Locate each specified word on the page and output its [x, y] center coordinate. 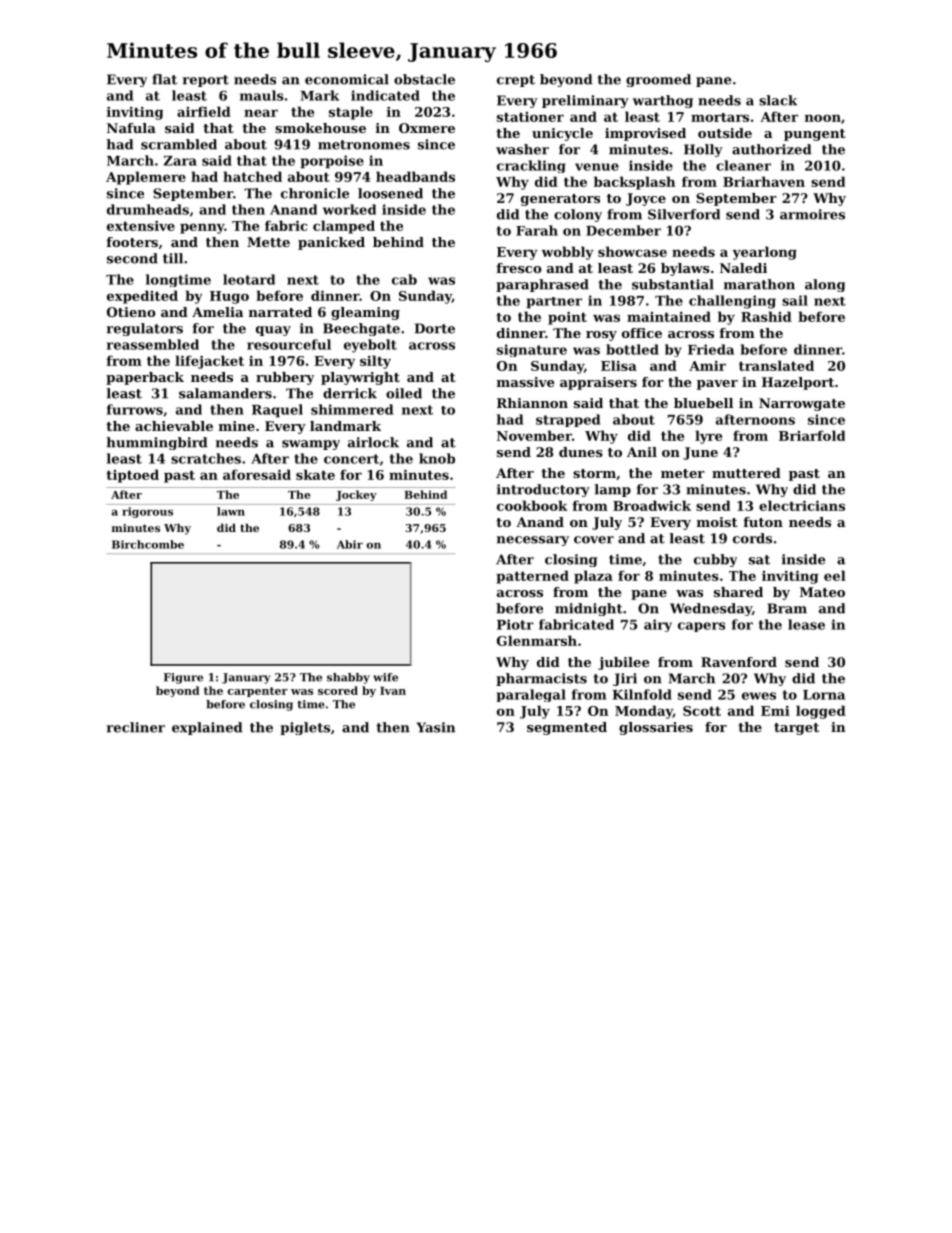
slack [778, 100]
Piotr [515, 624]
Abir [350, 544]
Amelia [217, 312]
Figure [183, 678]
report [206, 81]
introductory [543, 490]
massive [525, 382]
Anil [642, 452]
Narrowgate [802, 404]
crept [516, 81]
